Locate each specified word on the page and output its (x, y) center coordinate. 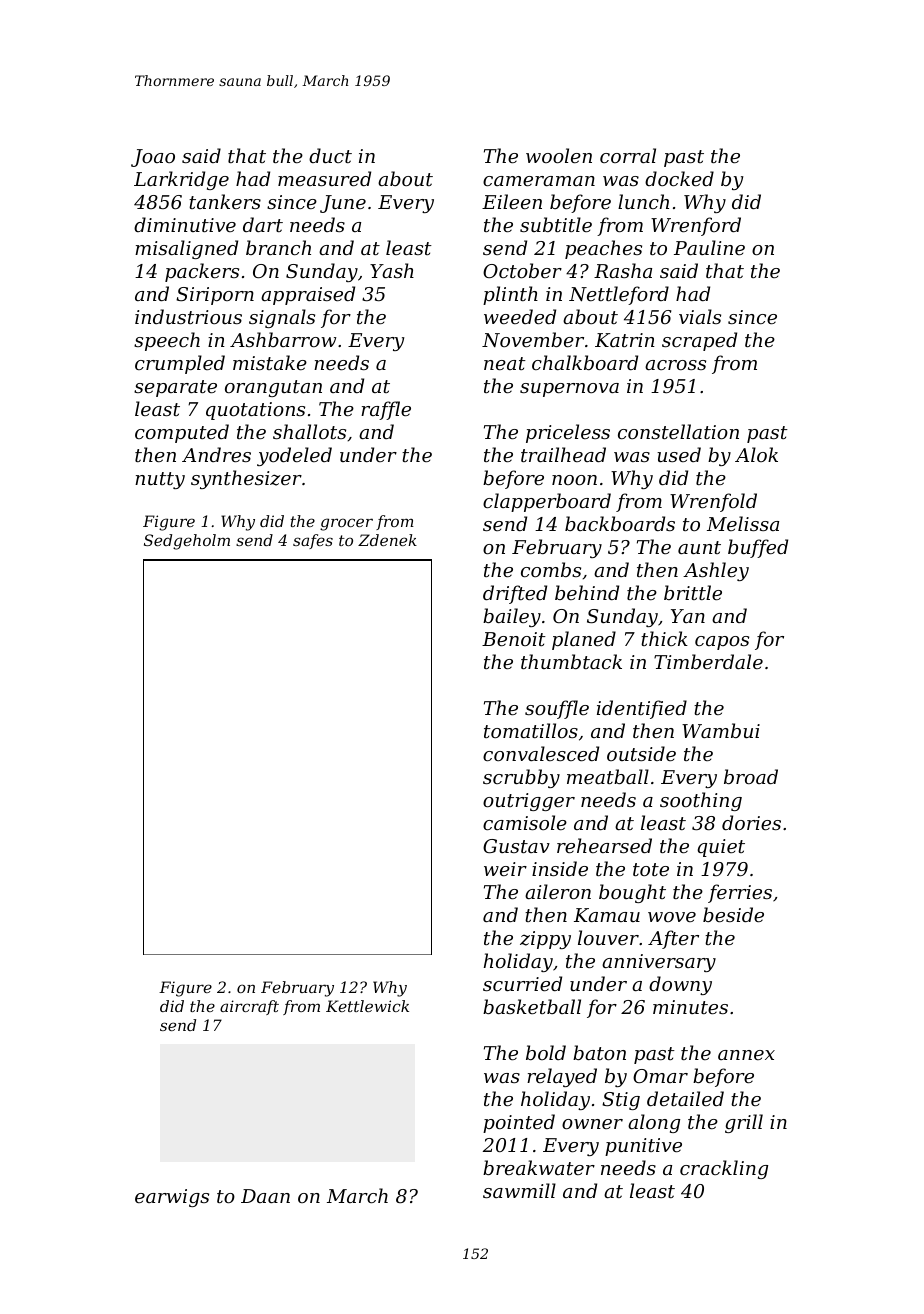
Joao (153, 158)
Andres (216, 454)
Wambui (721, 730)
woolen (559, 155)
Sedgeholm (187, 542)
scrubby (521, 778)
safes (313, 541)
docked (679, 178)
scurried (522, 983)
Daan (265, 1196)
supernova (569, 390)
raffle (386, 410)
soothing (701, 801)
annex (746, 1055)
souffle (557, 709)
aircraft (249, 1007)
